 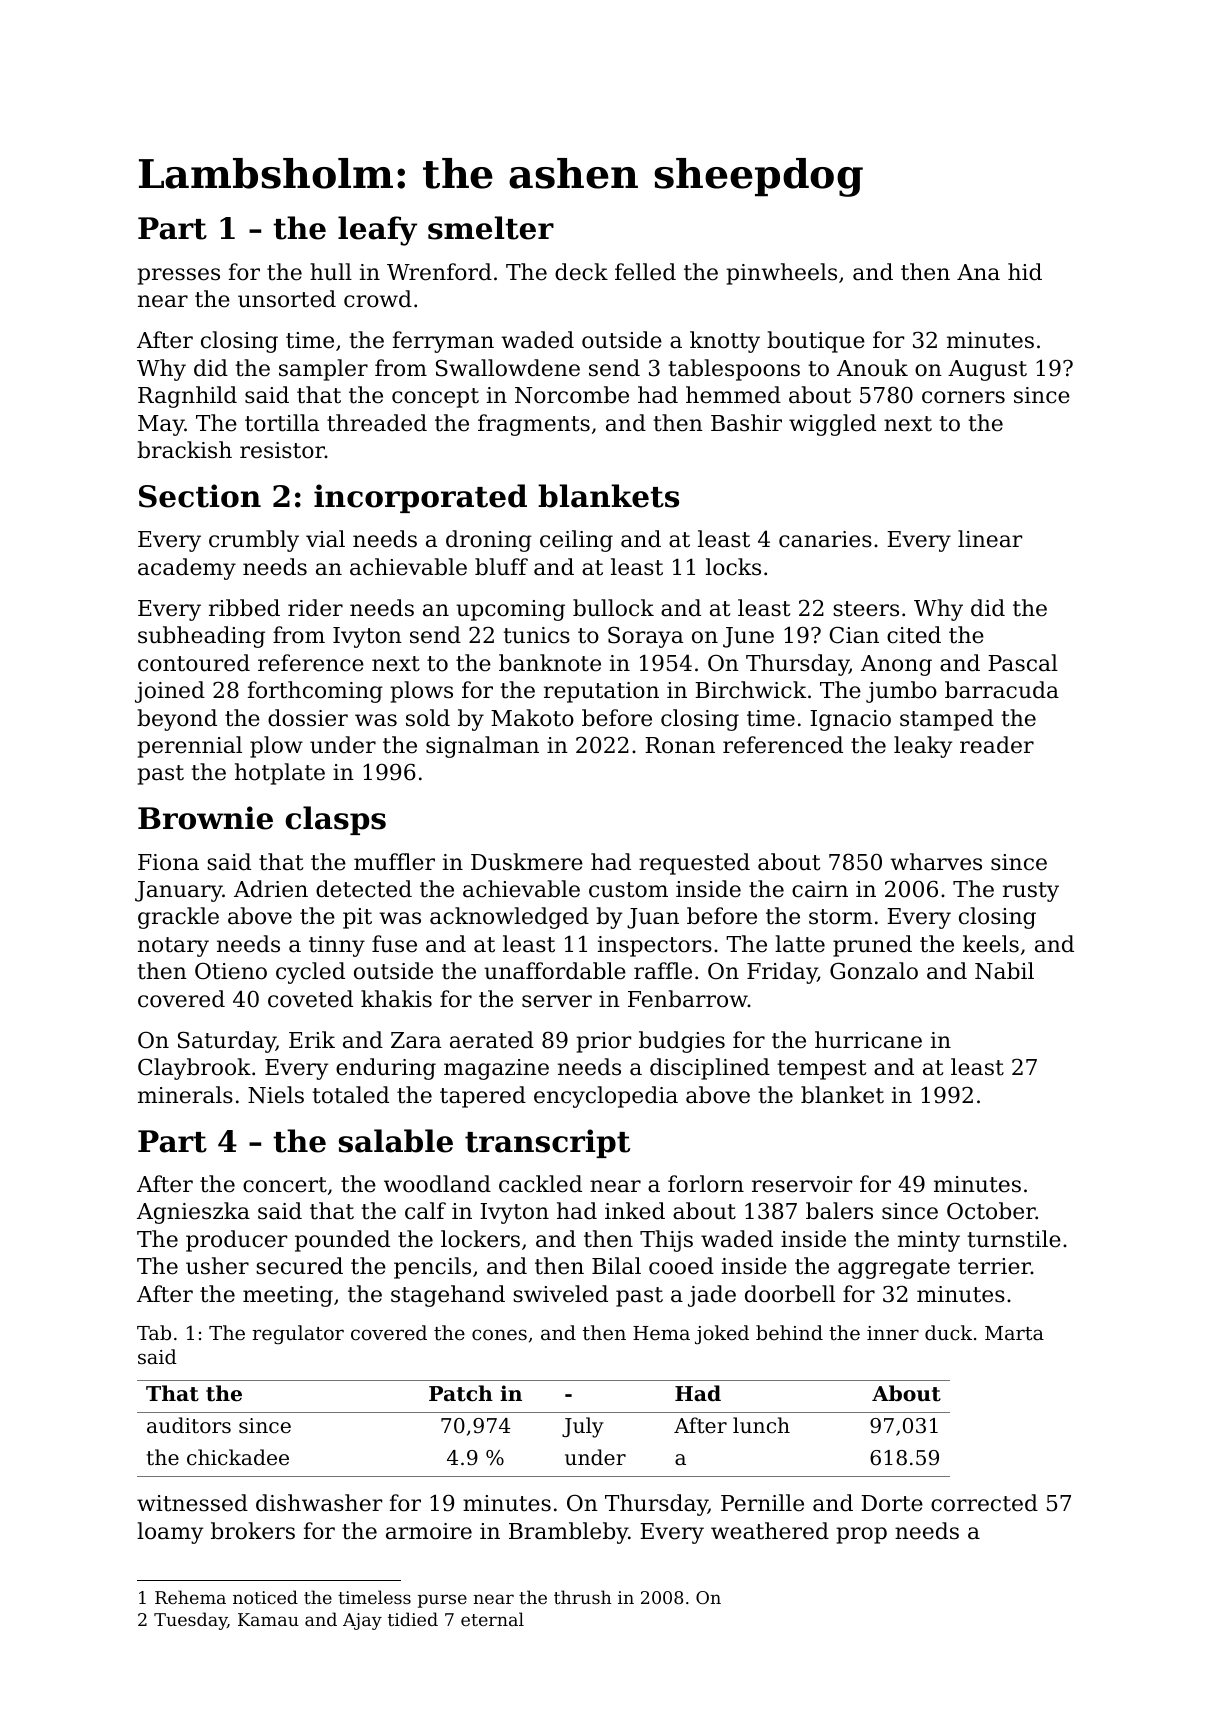 I want to click on minerals, so click(x=185, y=1095).
